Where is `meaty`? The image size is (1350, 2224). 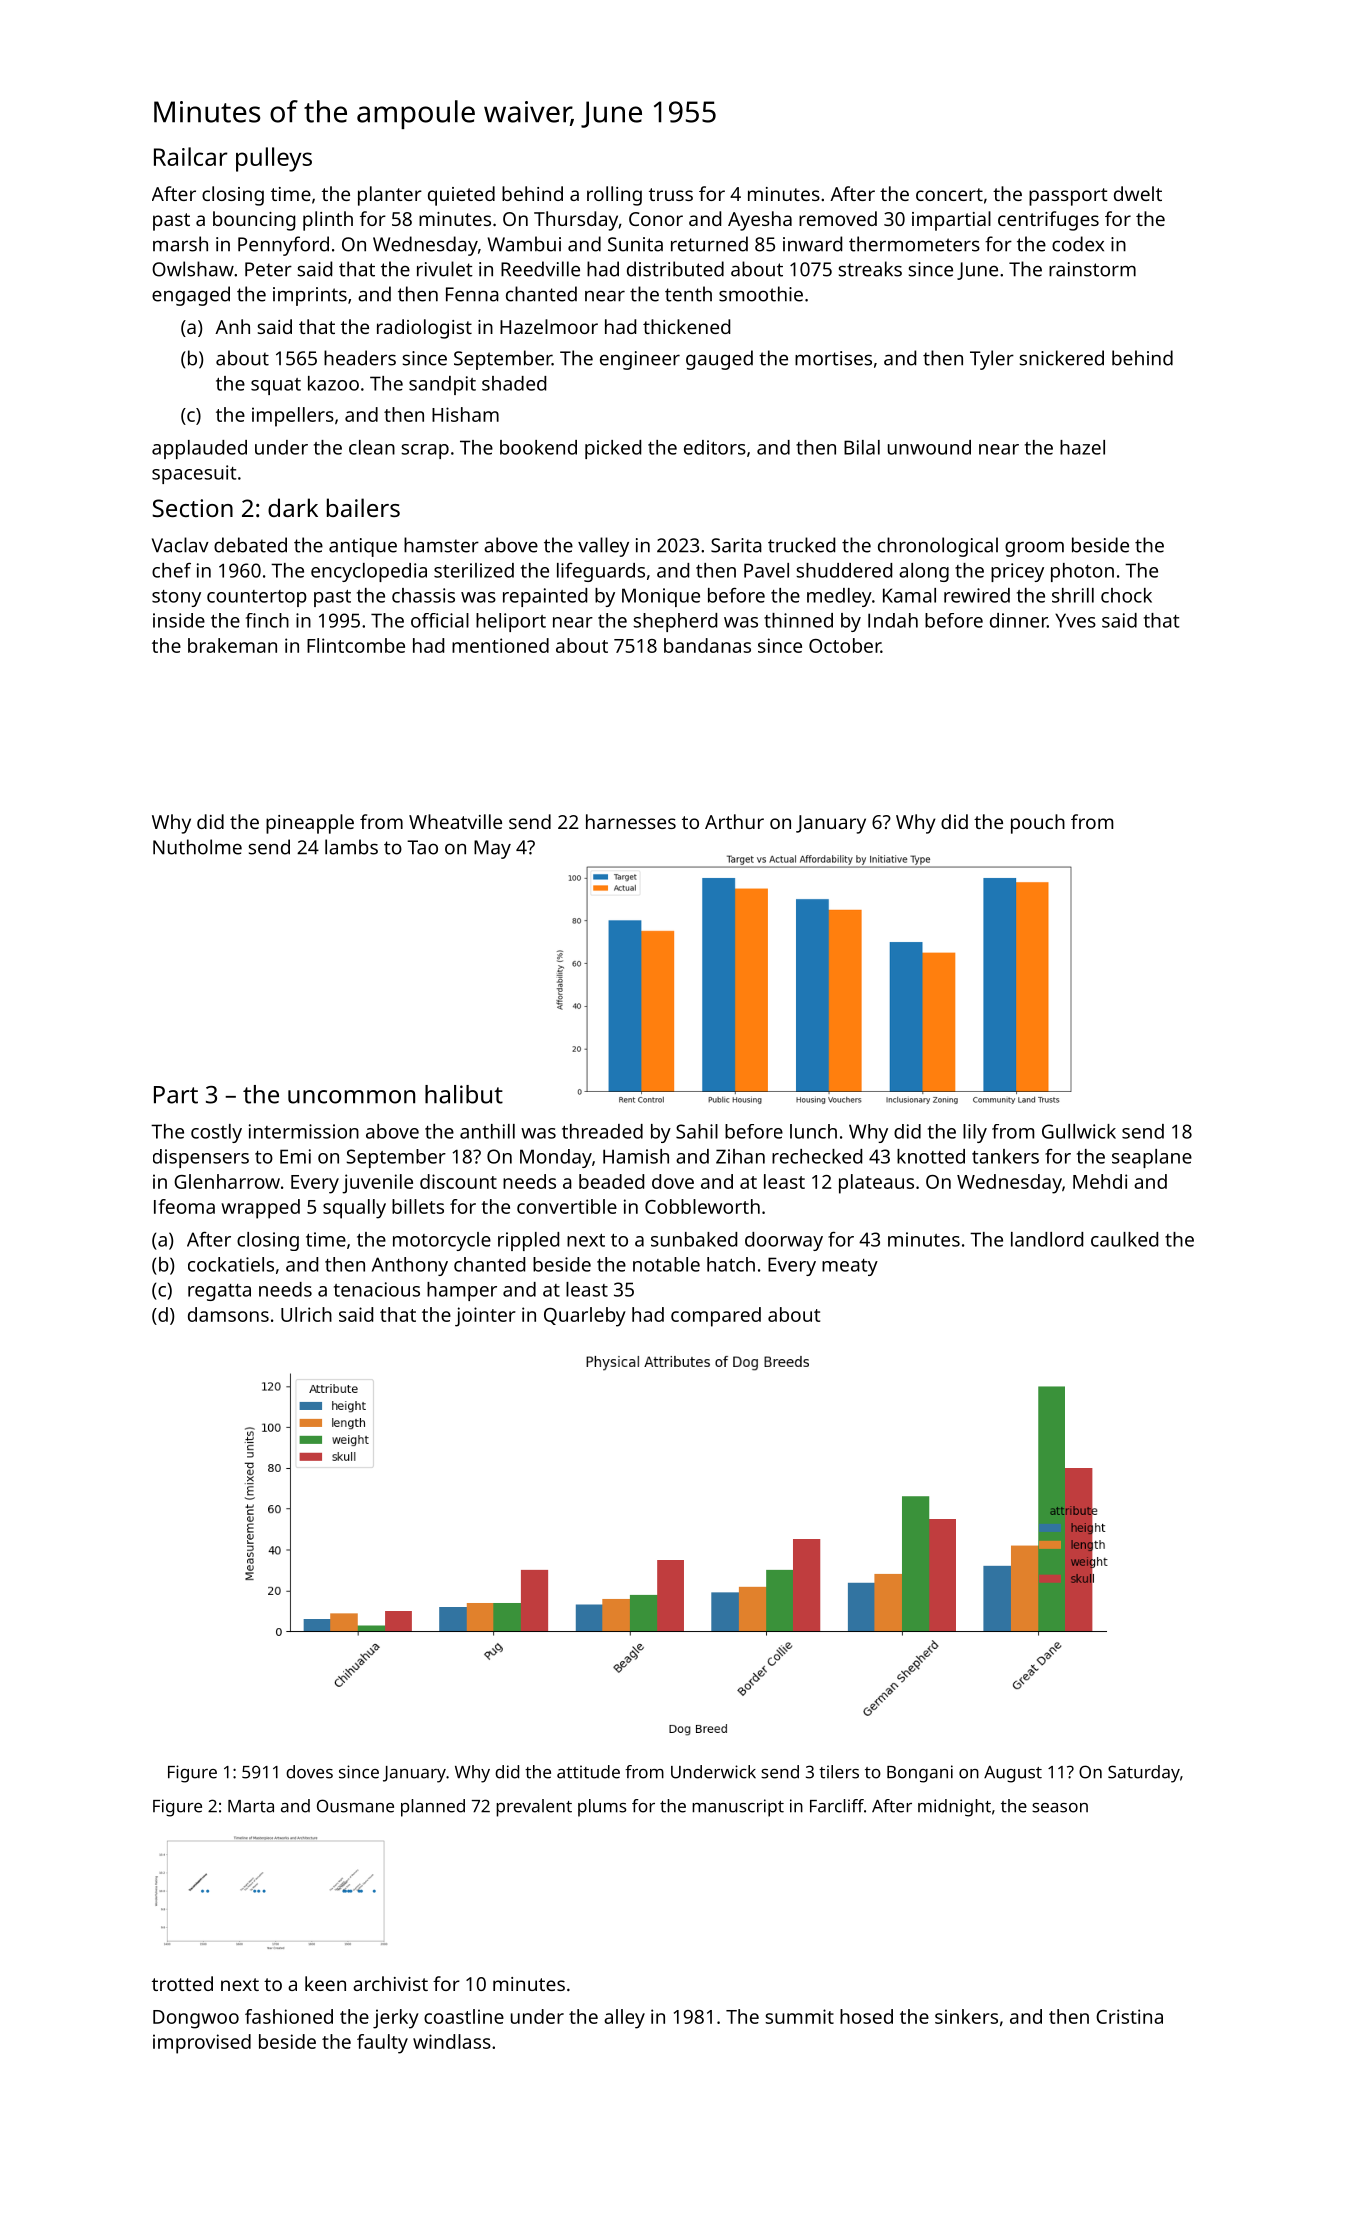 meaty is located at coordinates (850, 1267).
